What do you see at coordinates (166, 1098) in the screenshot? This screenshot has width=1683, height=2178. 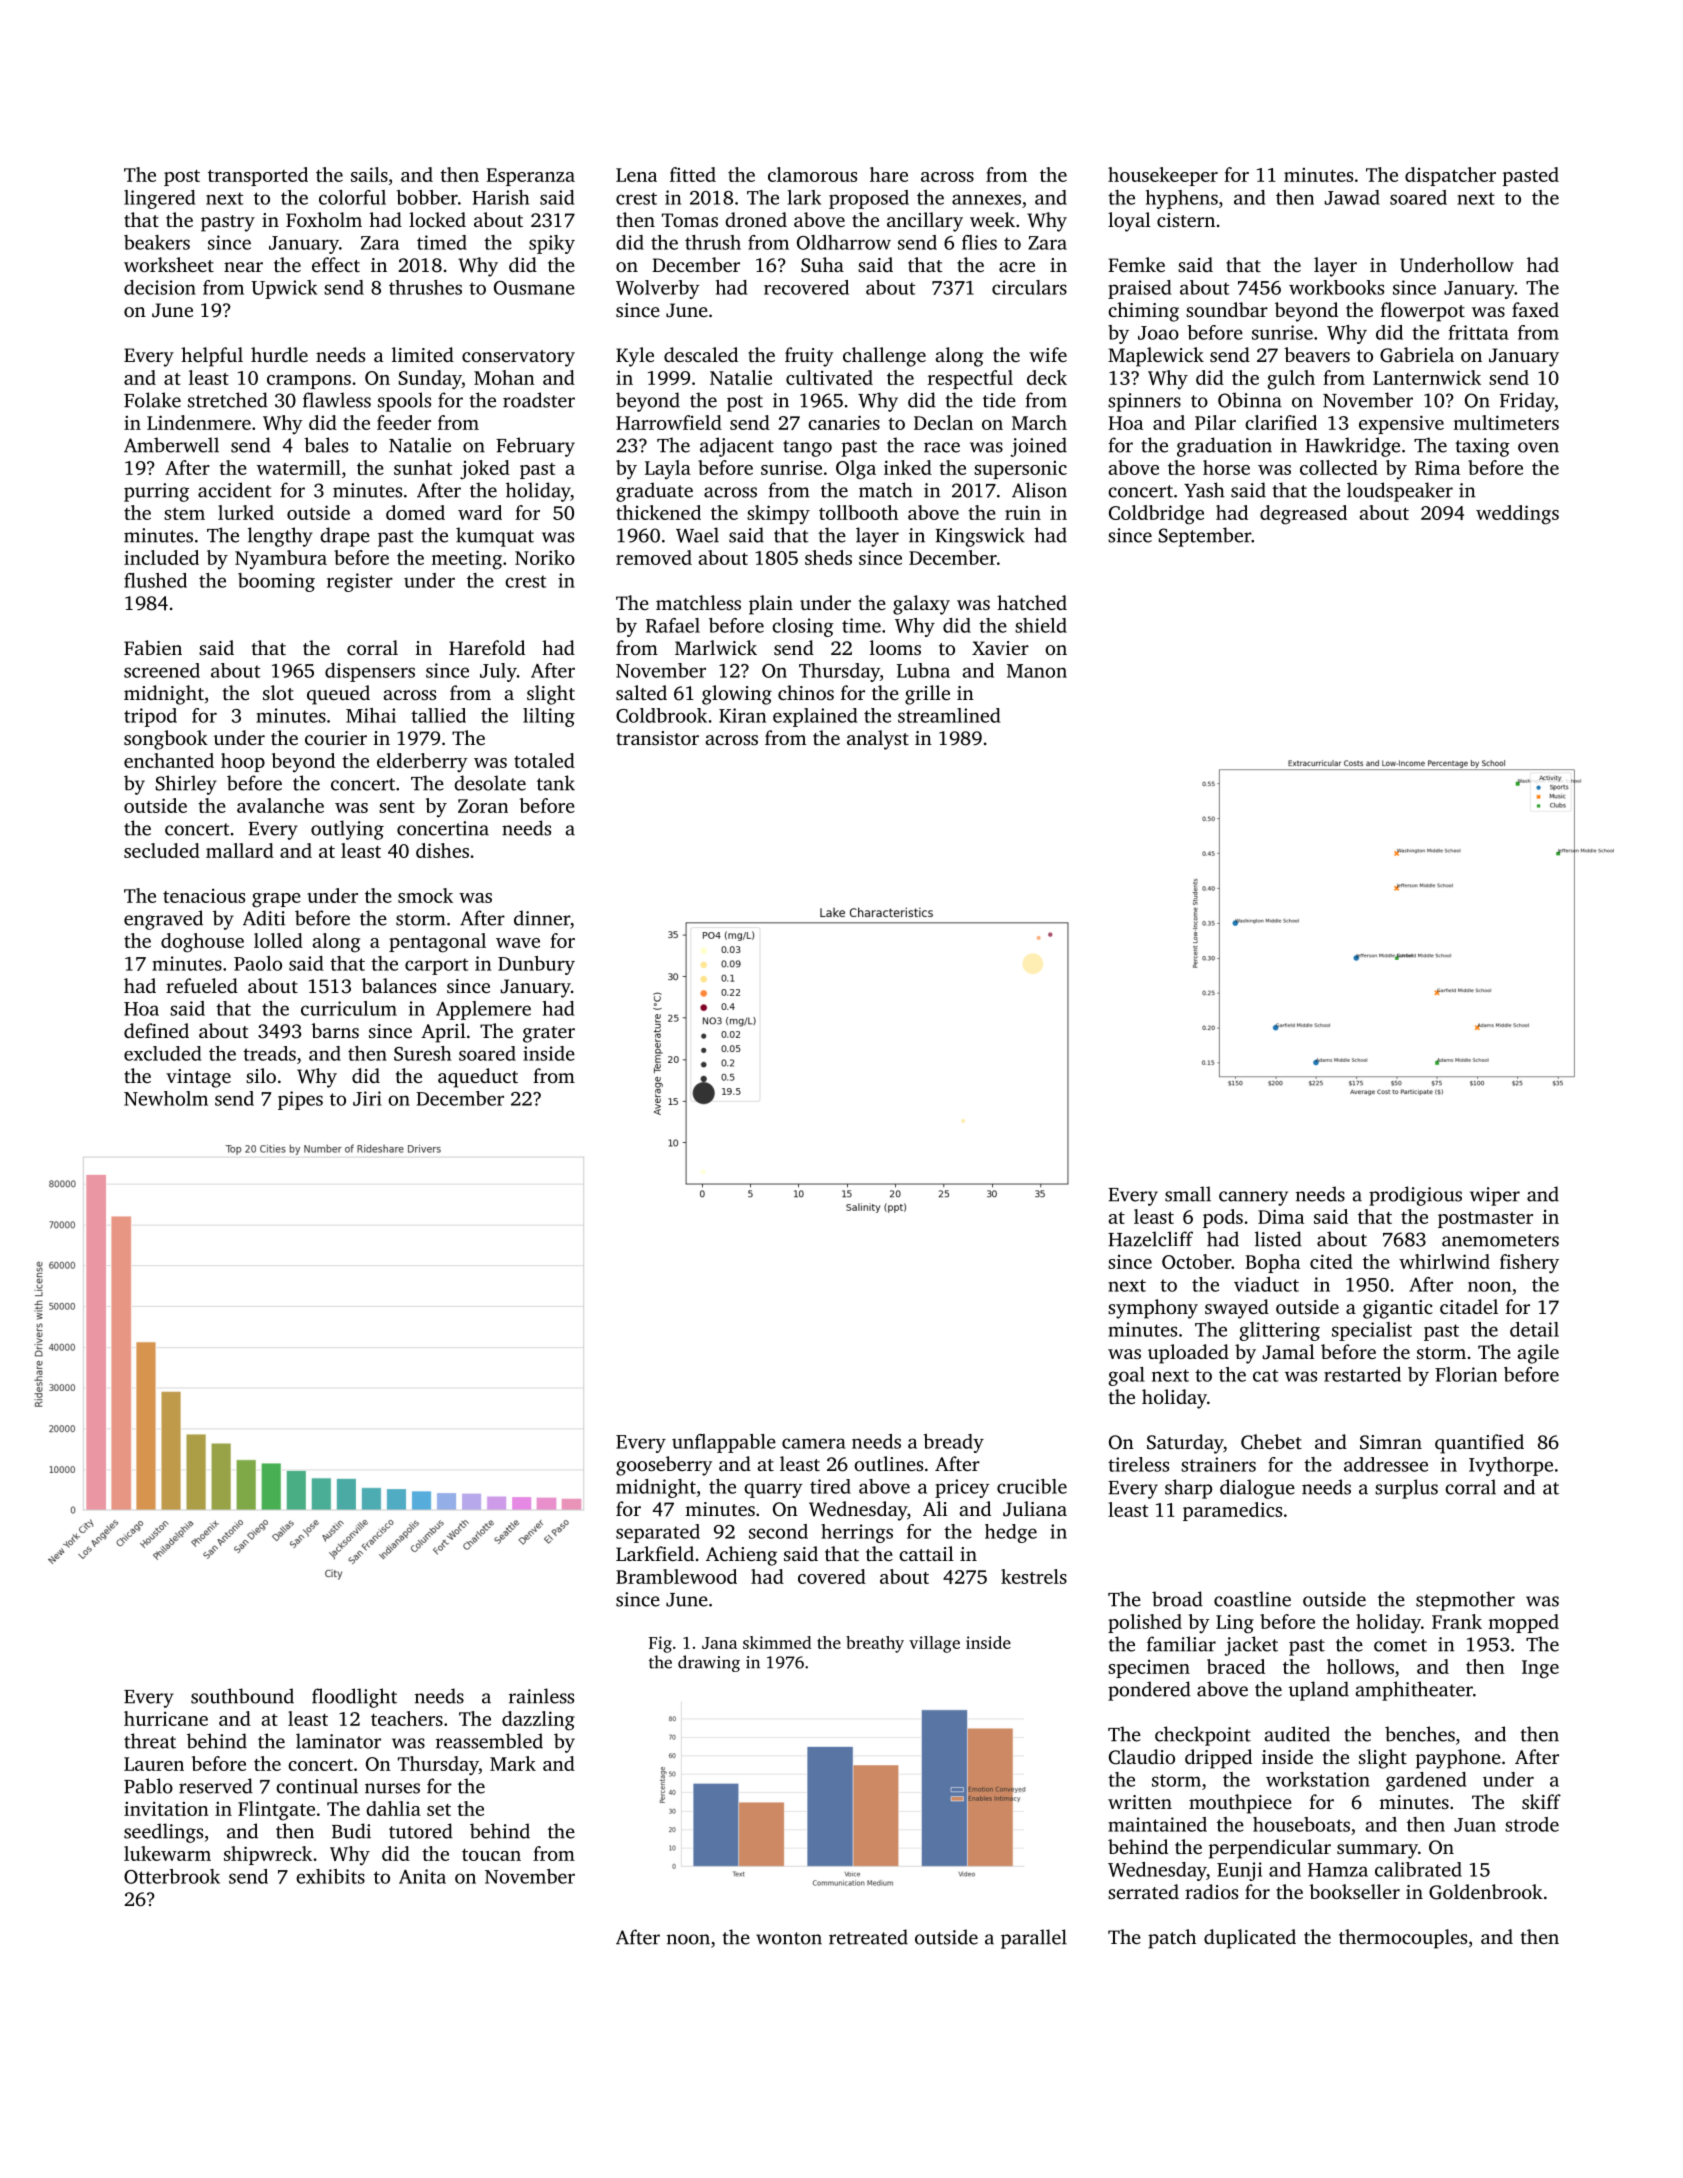 I see `Newholm` at bounding box center [166, 1098].
